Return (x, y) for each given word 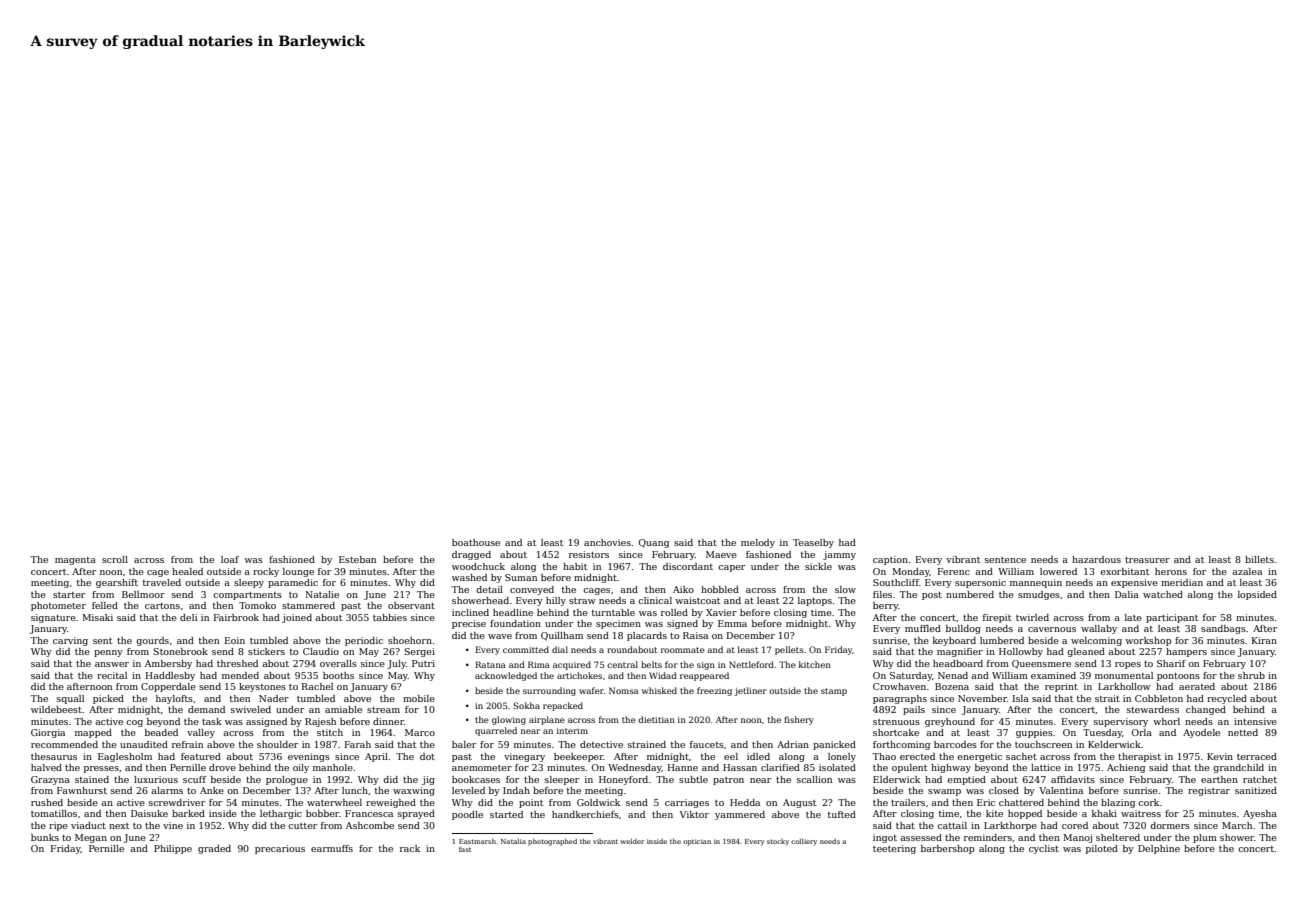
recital (112, 675)
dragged (471, 555)
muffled (923, 628)
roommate (683, 650)
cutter (302, 826)
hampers (1186, 652)
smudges (1039, 595)
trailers (908, 802)
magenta (75, 561)
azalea (1247, 571)
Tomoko (257, 605)
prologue (287, 780)
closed (1004, 790)
